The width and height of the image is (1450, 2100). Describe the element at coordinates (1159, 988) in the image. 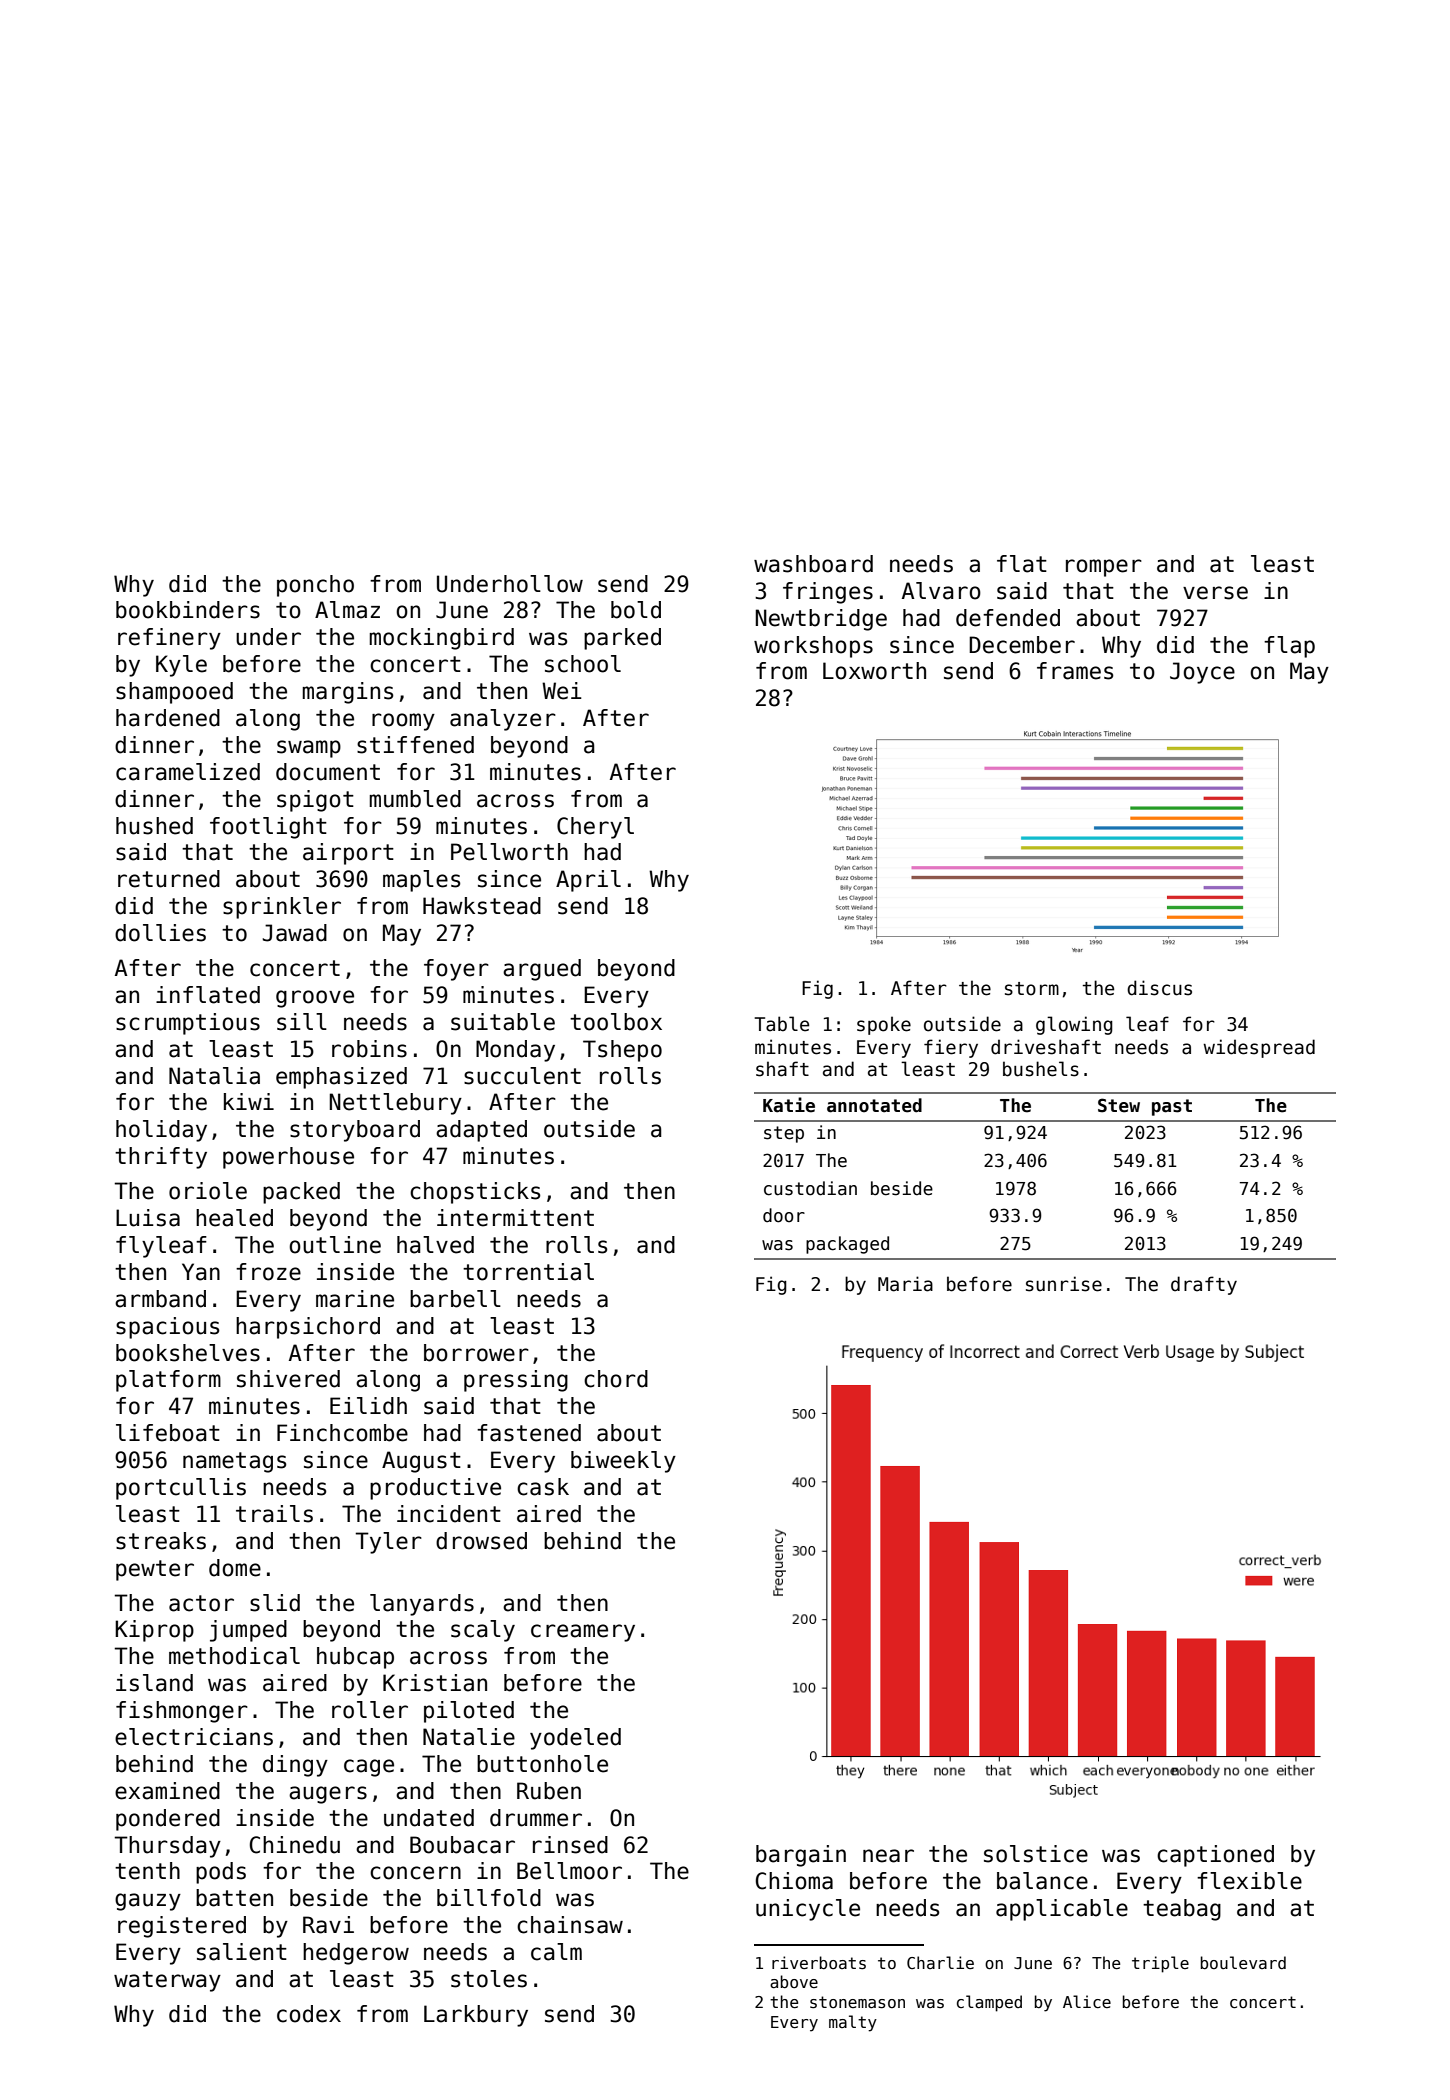

I see `discus` at that location.
